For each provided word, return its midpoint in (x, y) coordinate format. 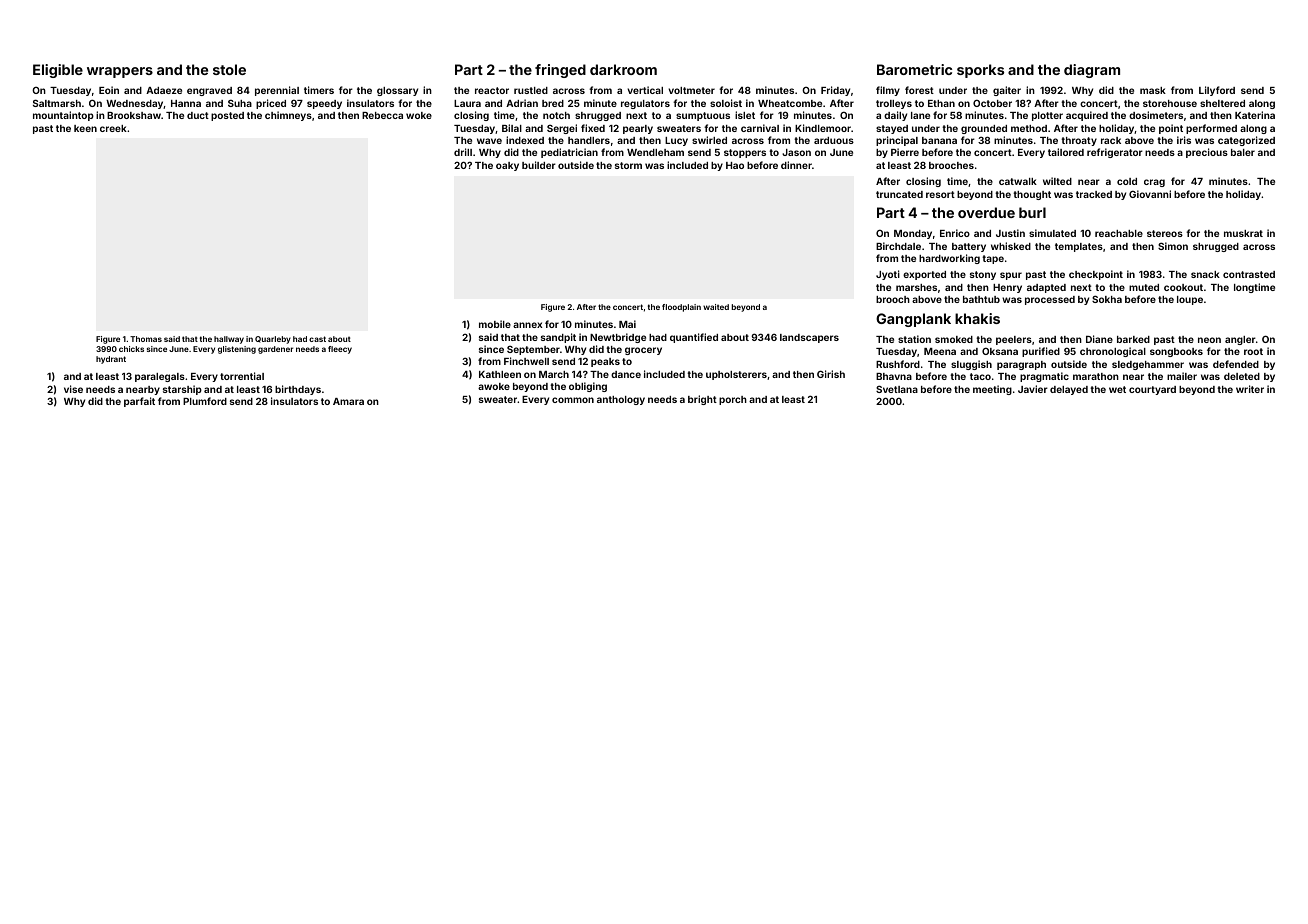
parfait (139, 402)
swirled (709, 140)
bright (702, 400)
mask (1153, 90)
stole (229, 69)
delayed (1069, 390)
